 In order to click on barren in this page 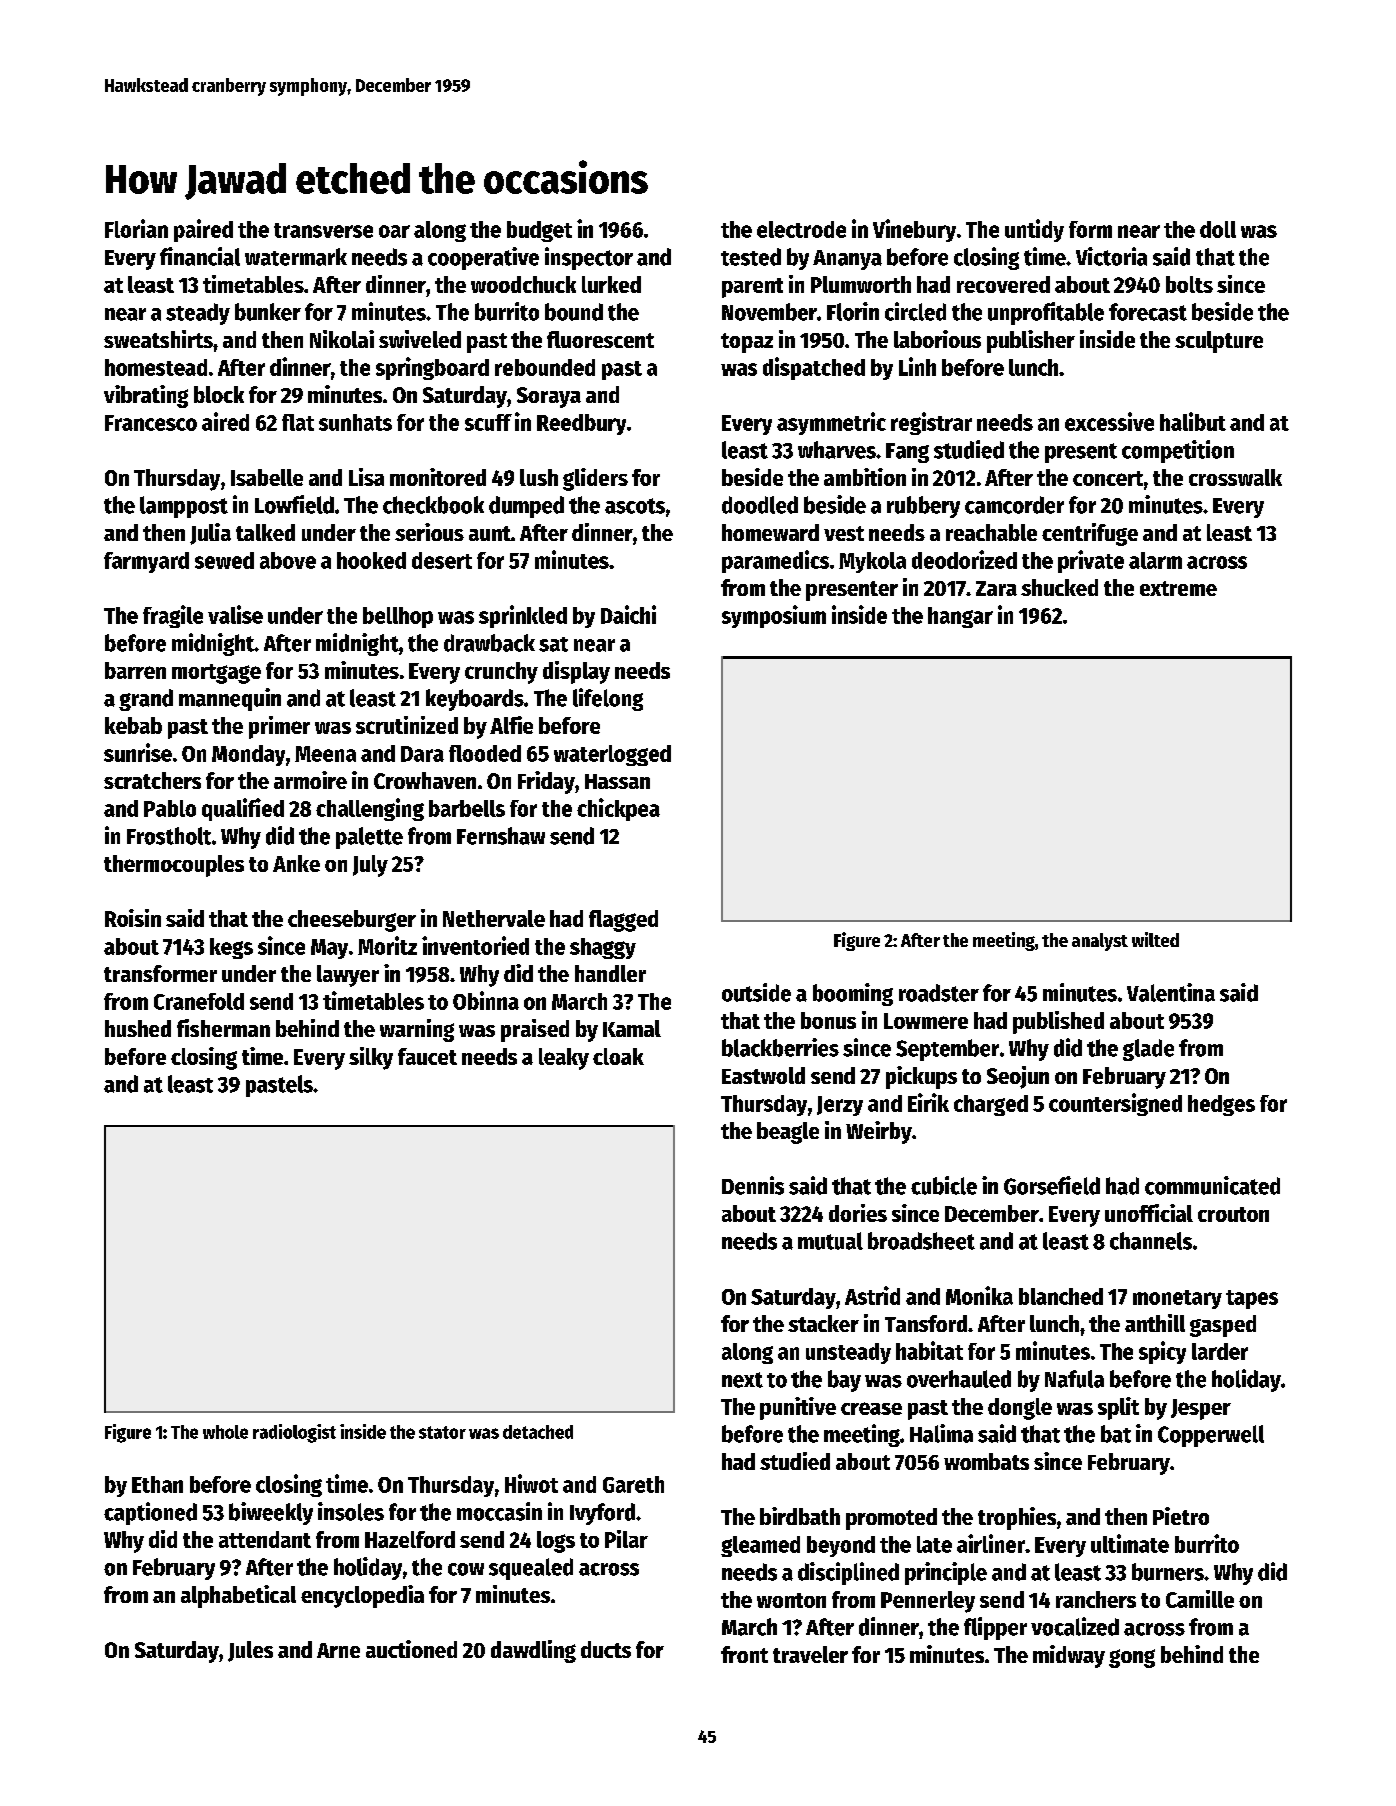, I will do `click(135, 670)`.
